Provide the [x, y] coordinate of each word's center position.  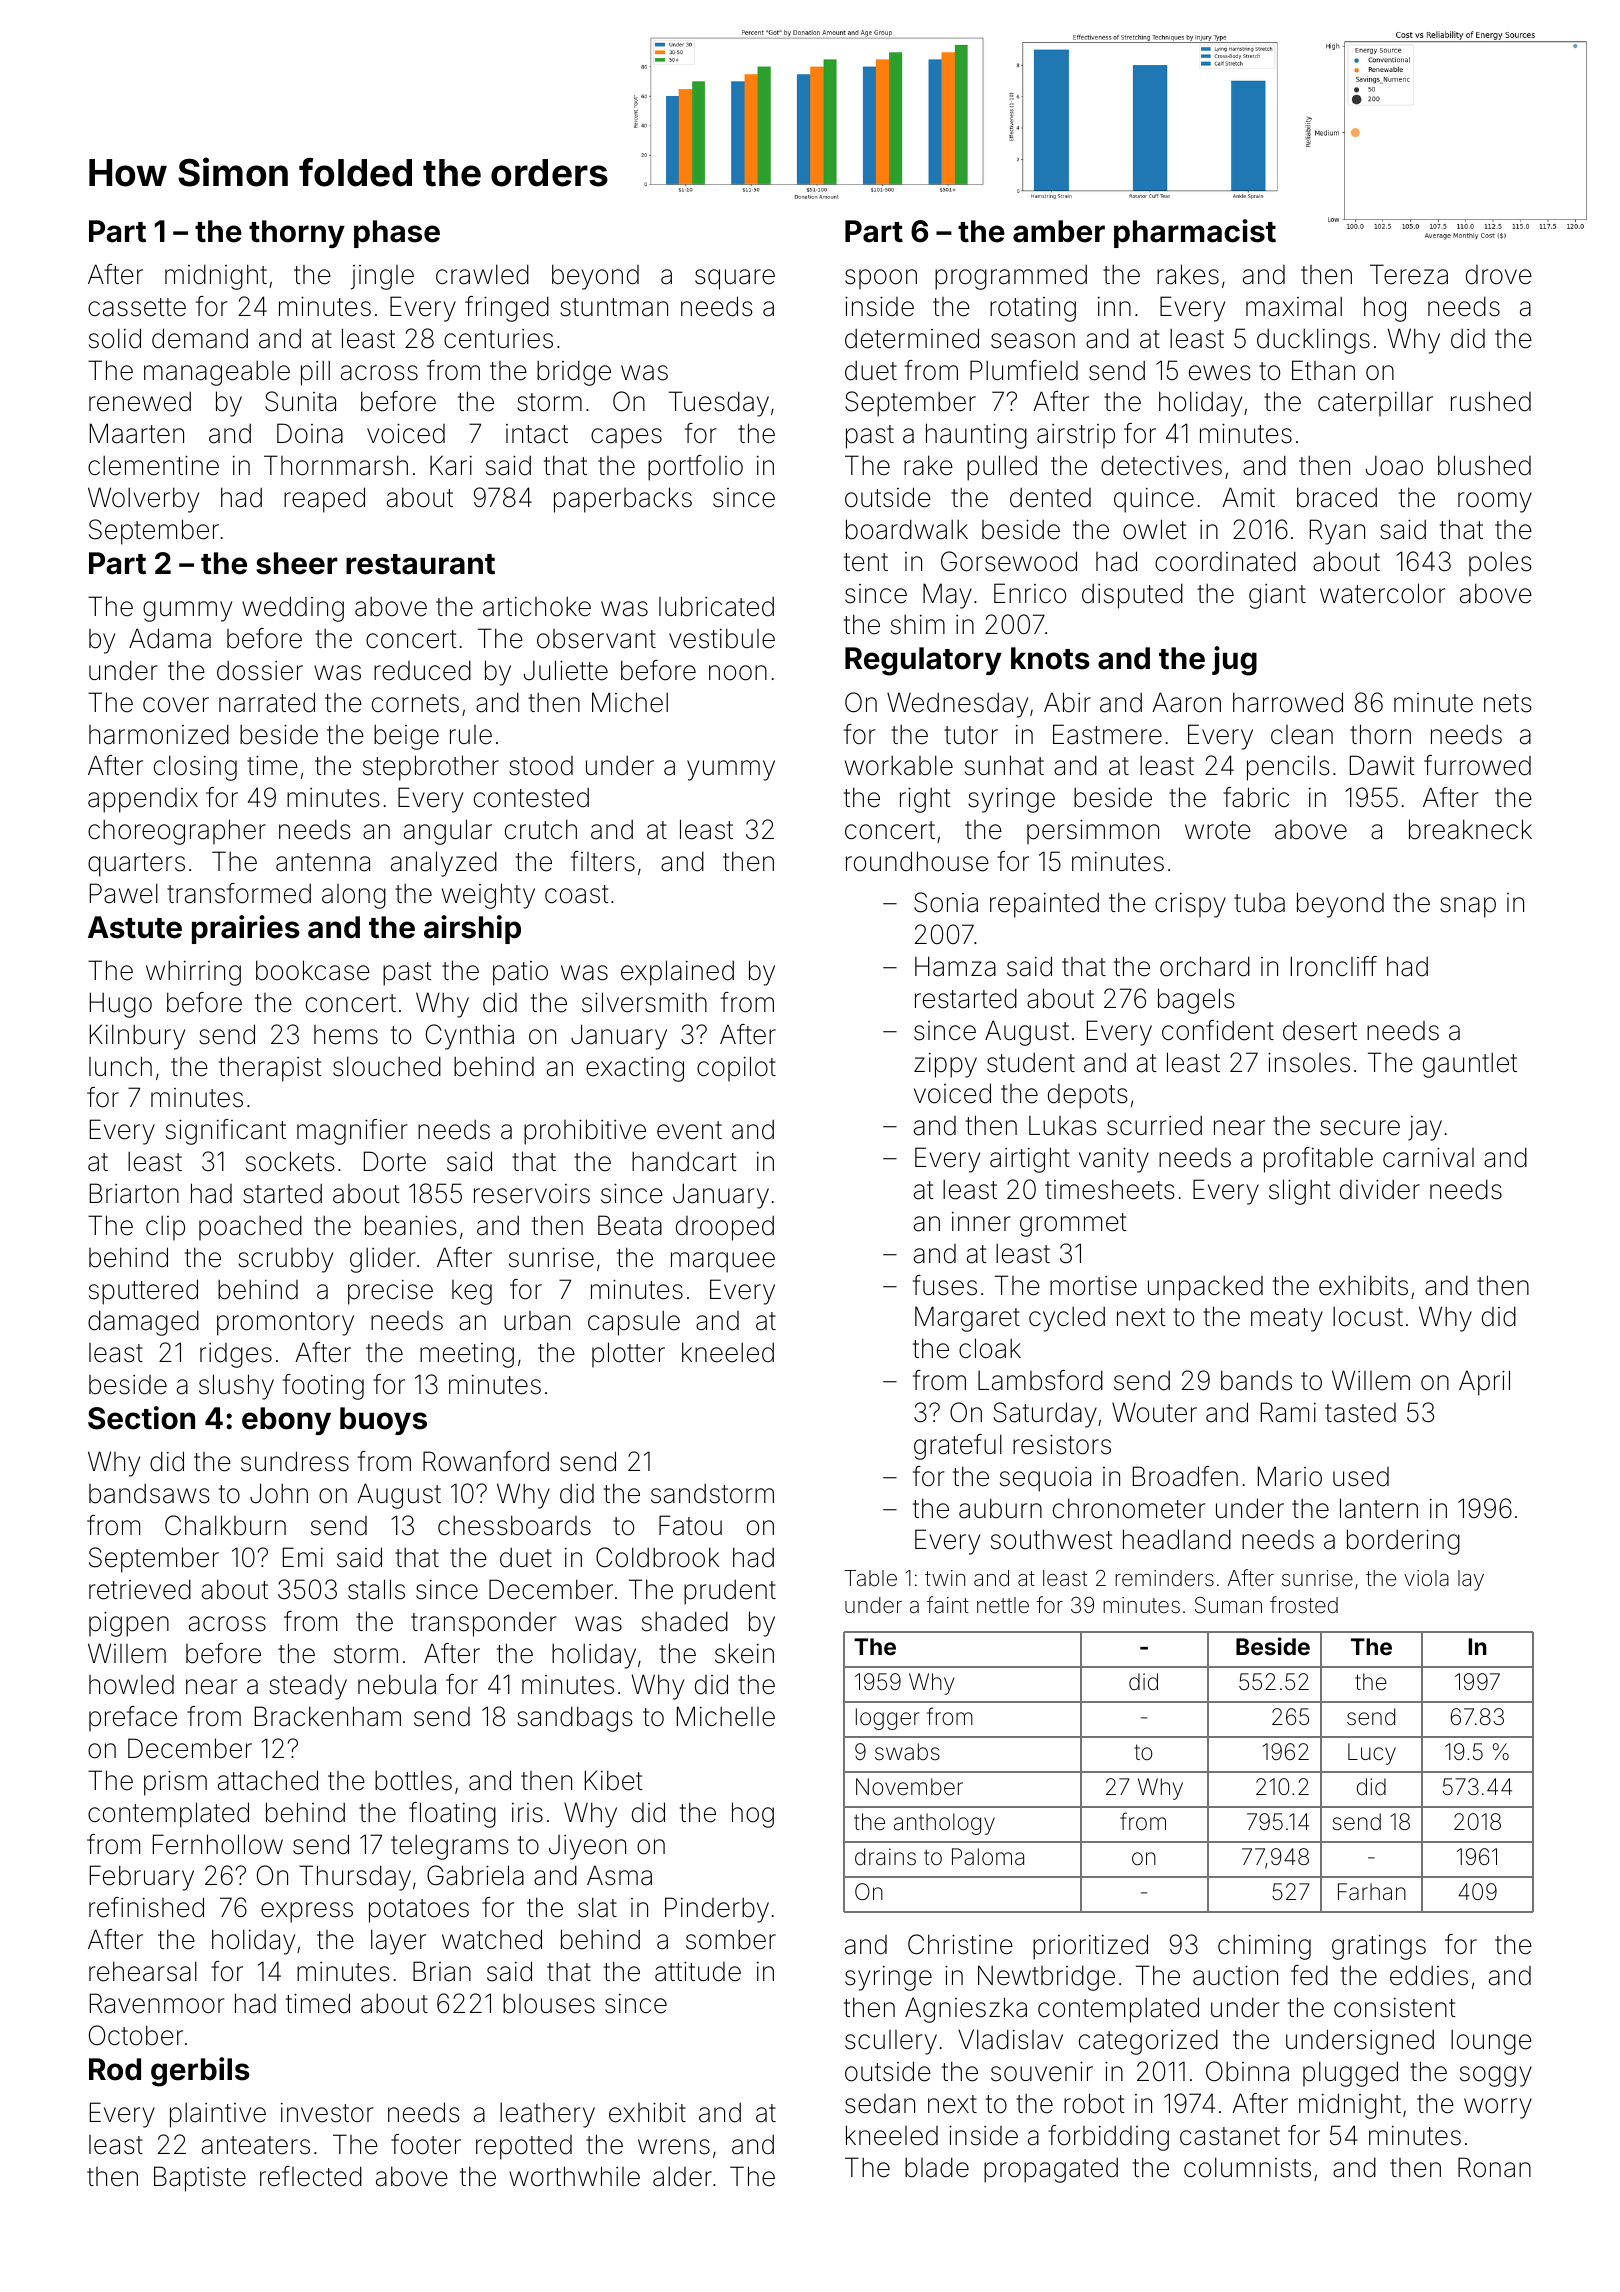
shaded [685, 1621]
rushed [1491, 401]
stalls [376, 1589]
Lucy [1372, 1754]
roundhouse [917, 861]
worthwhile [574, 2176]
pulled [1002, 468]
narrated [267, 702]
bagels [1196, 1001]
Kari [451, 465]
